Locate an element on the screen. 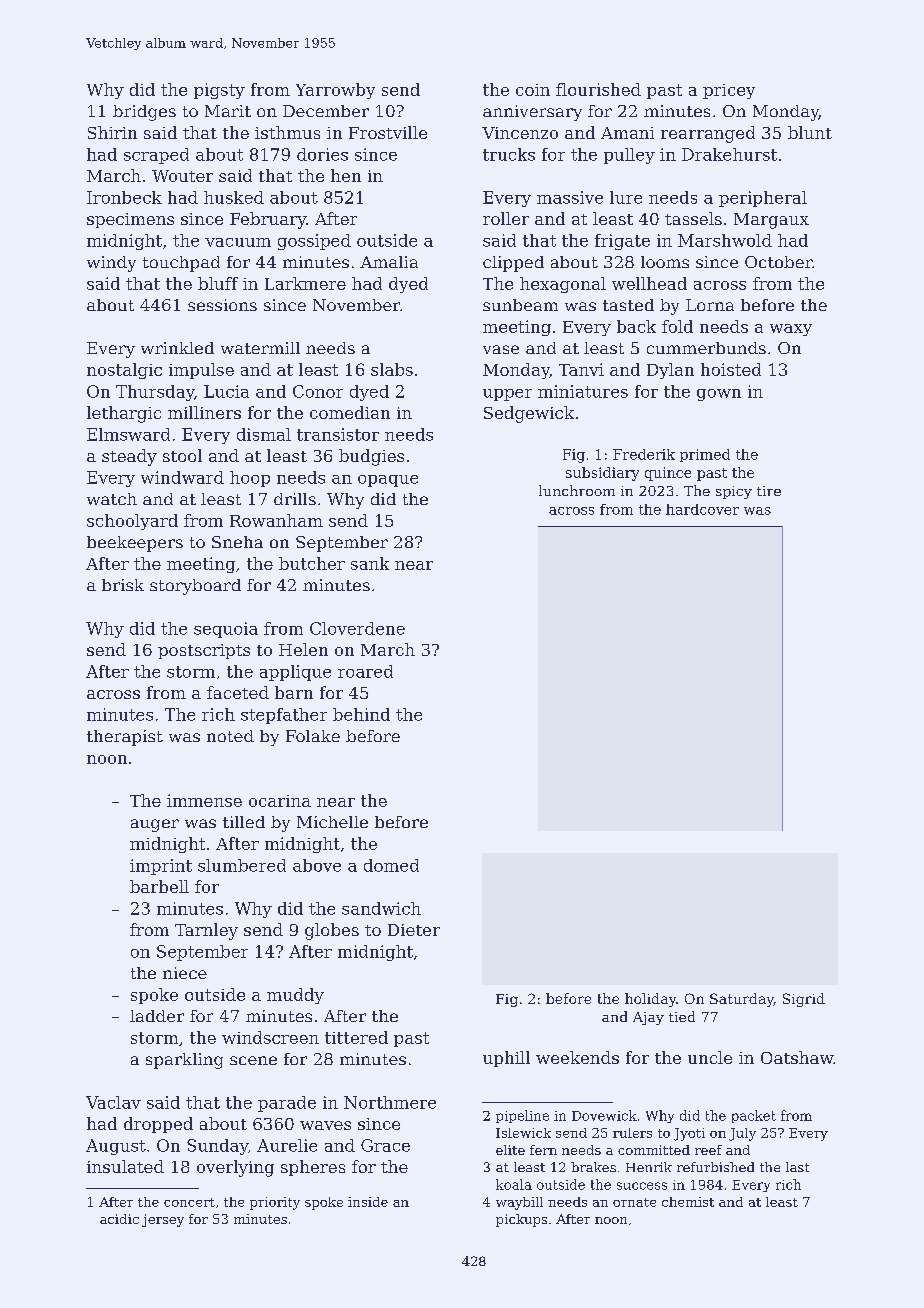 The height and width of the screenshot is (1308, 924). quince is located at coordinates (668, 474).
